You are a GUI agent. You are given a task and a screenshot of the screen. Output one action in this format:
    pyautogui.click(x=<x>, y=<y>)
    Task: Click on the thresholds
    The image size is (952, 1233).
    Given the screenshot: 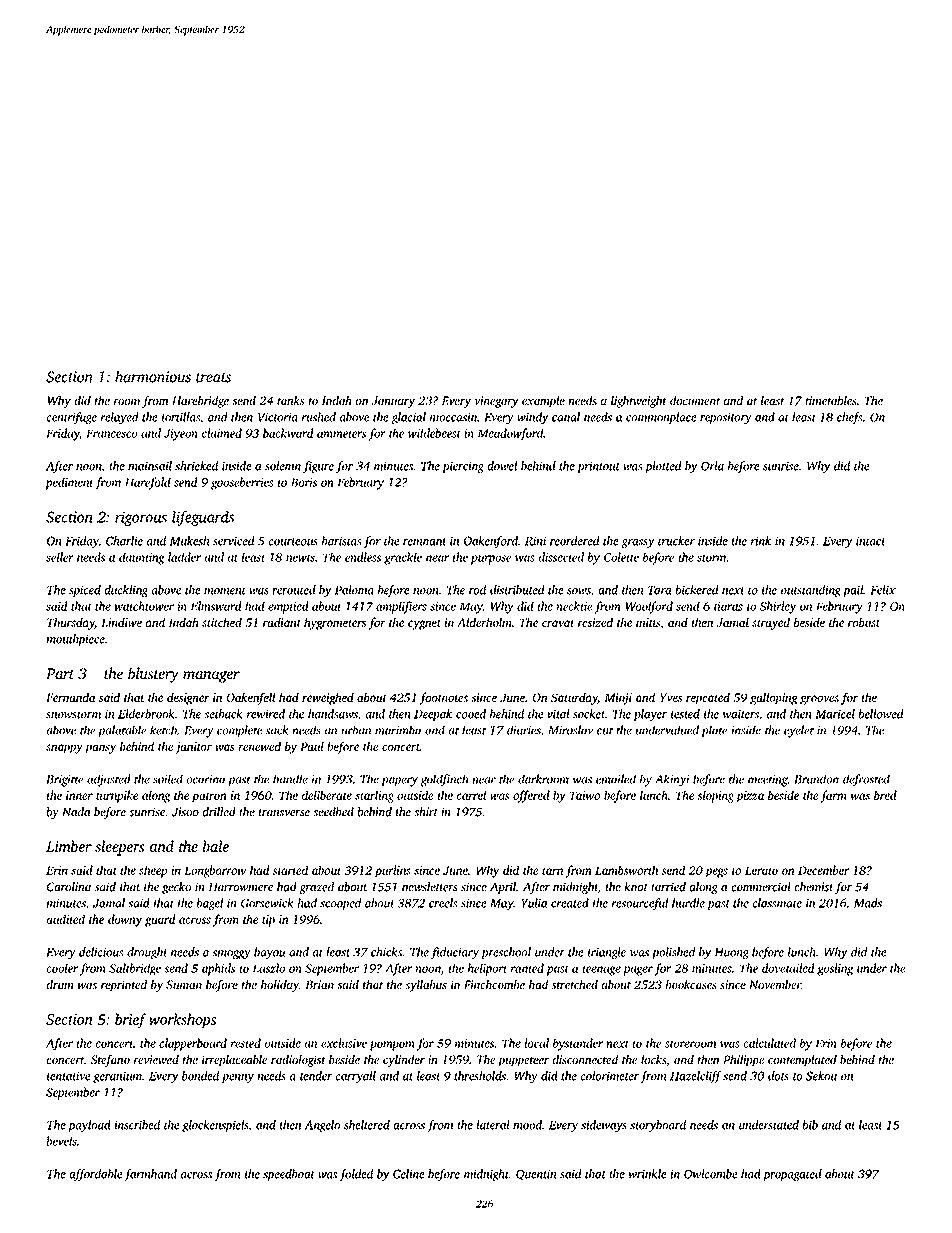 What is the action you would take?
    pyautogui.click(x=480, y=1076)
